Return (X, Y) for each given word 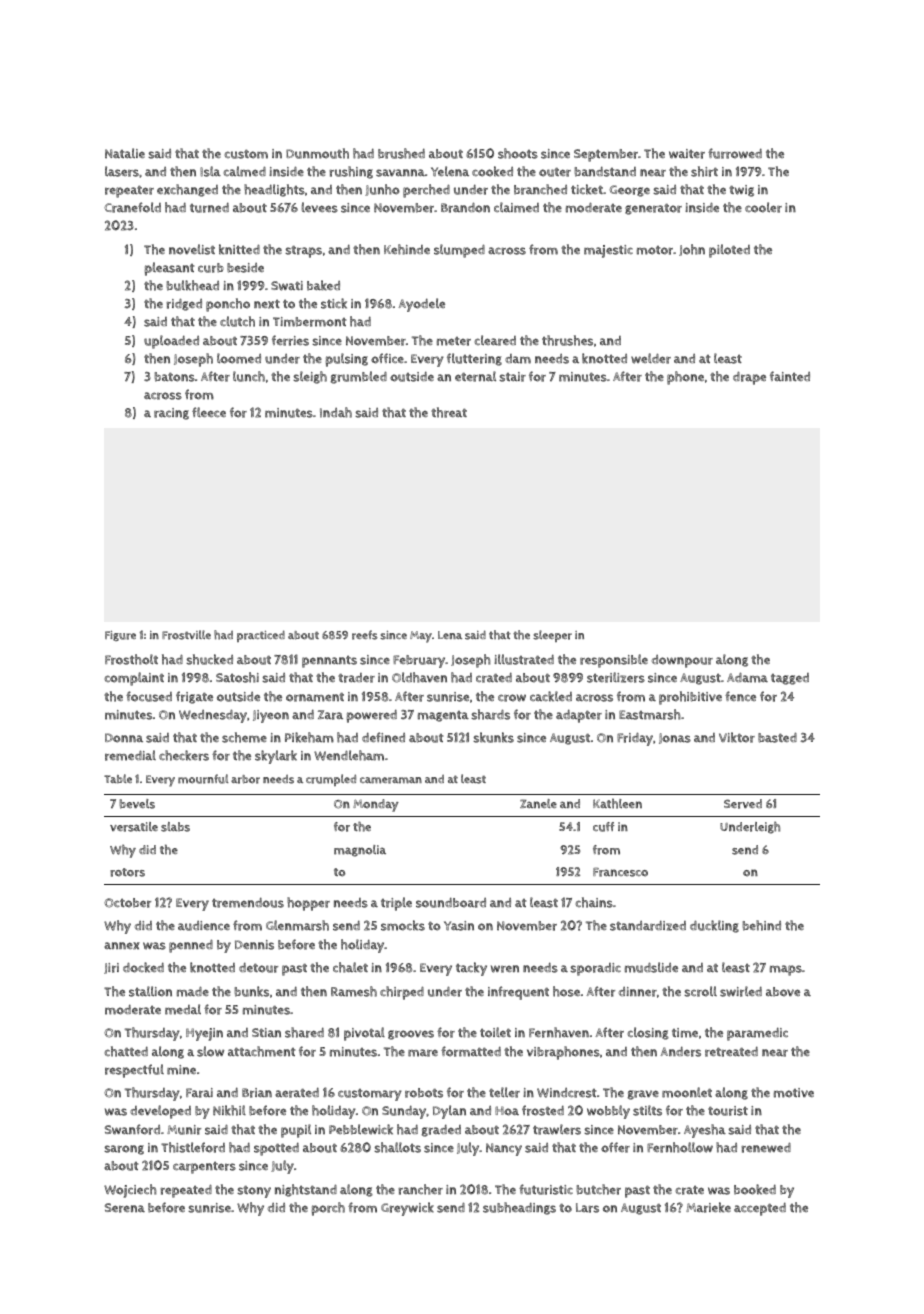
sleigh (310, 377)
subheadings (519, 1208)
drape (749, 378)
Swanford (132, 1129)
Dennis (254, 945)
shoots (518, 153)
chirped (402, 993)
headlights (274, 190)
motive (794, 1093)
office (387, 358)
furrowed (735, 153)
